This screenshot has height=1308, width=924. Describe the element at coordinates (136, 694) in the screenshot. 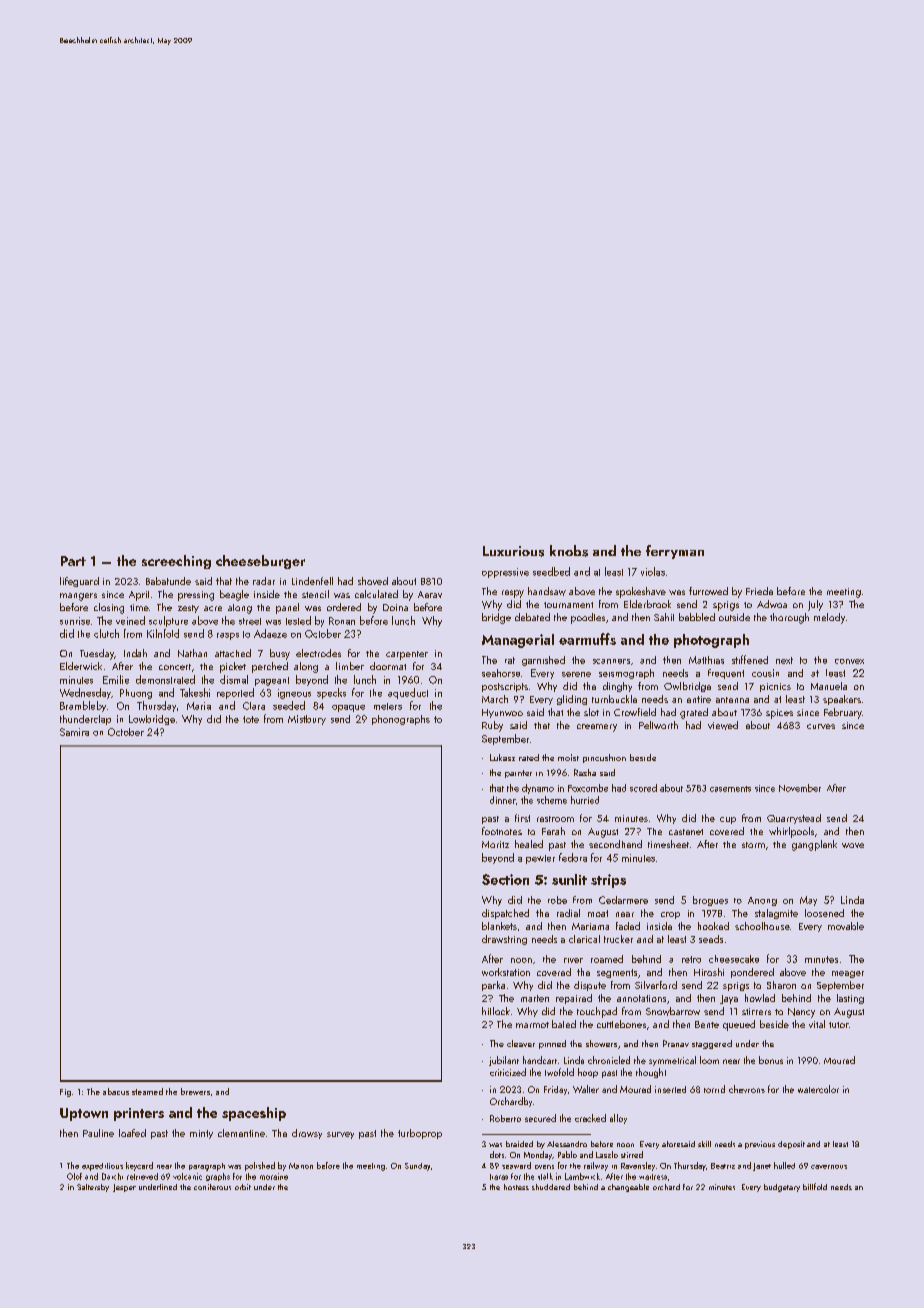

I see `Phuong` at that location.
